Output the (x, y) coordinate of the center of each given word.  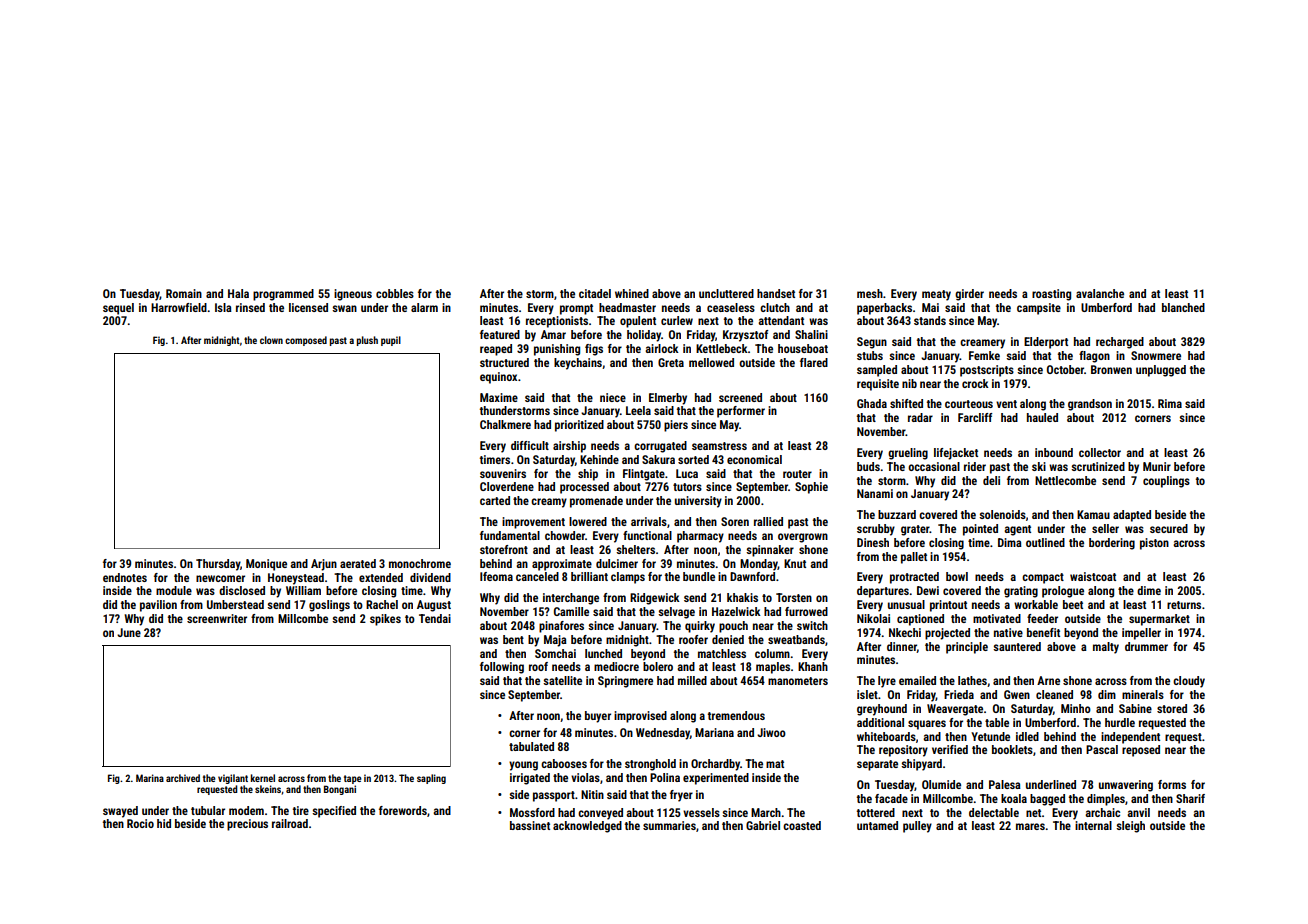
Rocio (140, 823)
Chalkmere (505, 424)
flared (814, 362)
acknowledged (587, 827)
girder (969, 295)
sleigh (1130, 827)
